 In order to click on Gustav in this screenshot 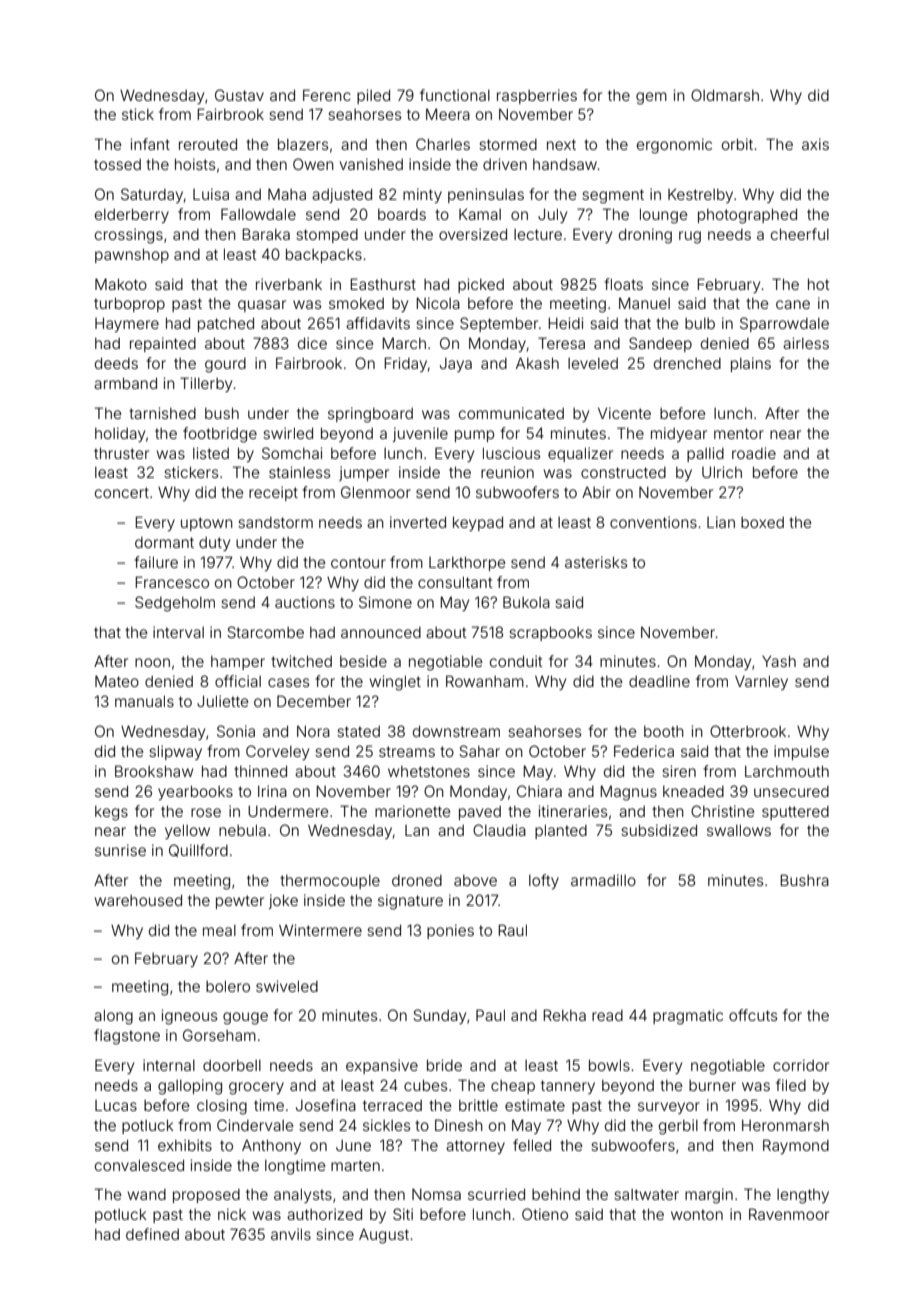, I will do `click(239, 95)`.
